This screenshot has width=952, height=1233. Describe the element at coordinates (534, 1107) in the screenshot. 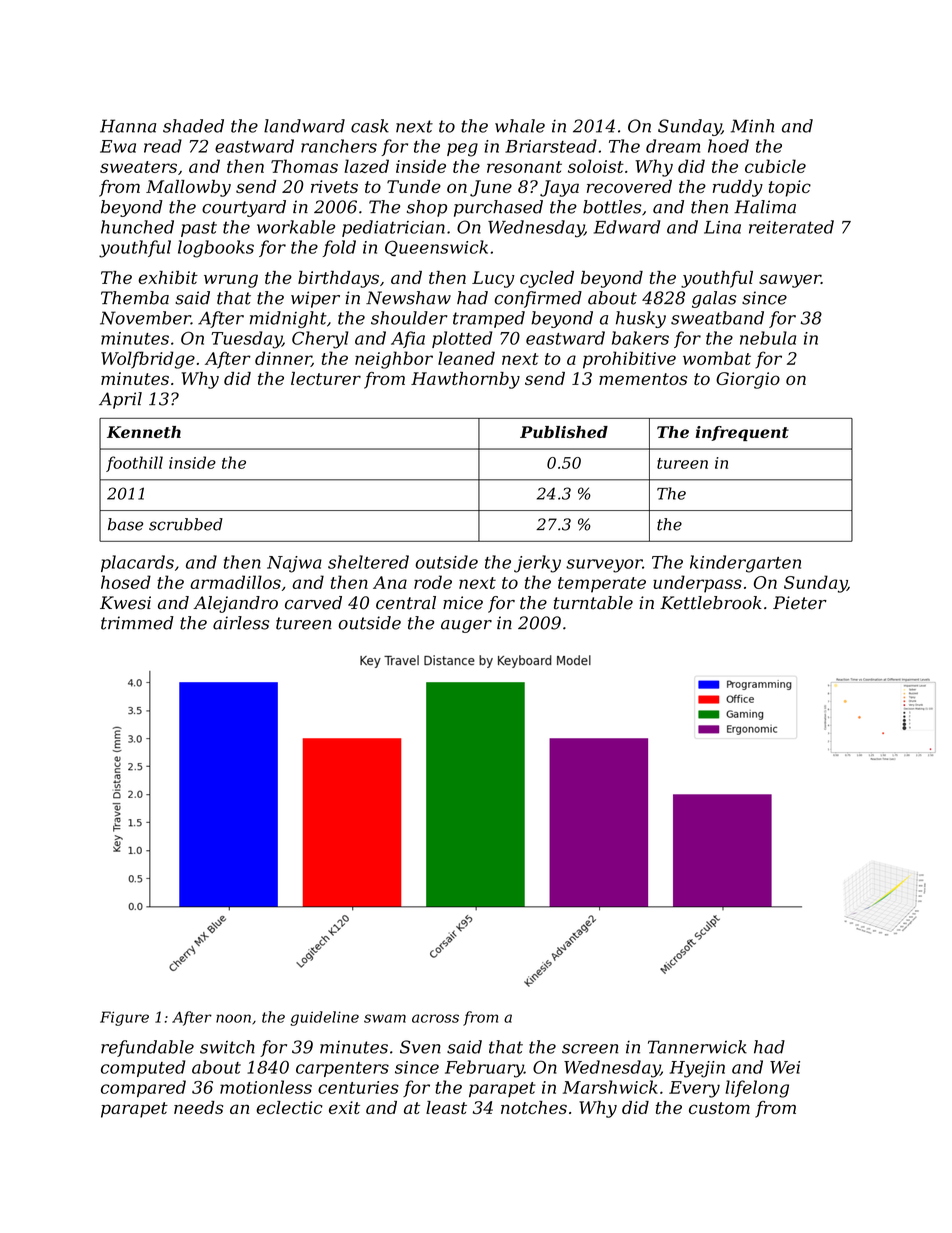

I see `notches` at that location.
